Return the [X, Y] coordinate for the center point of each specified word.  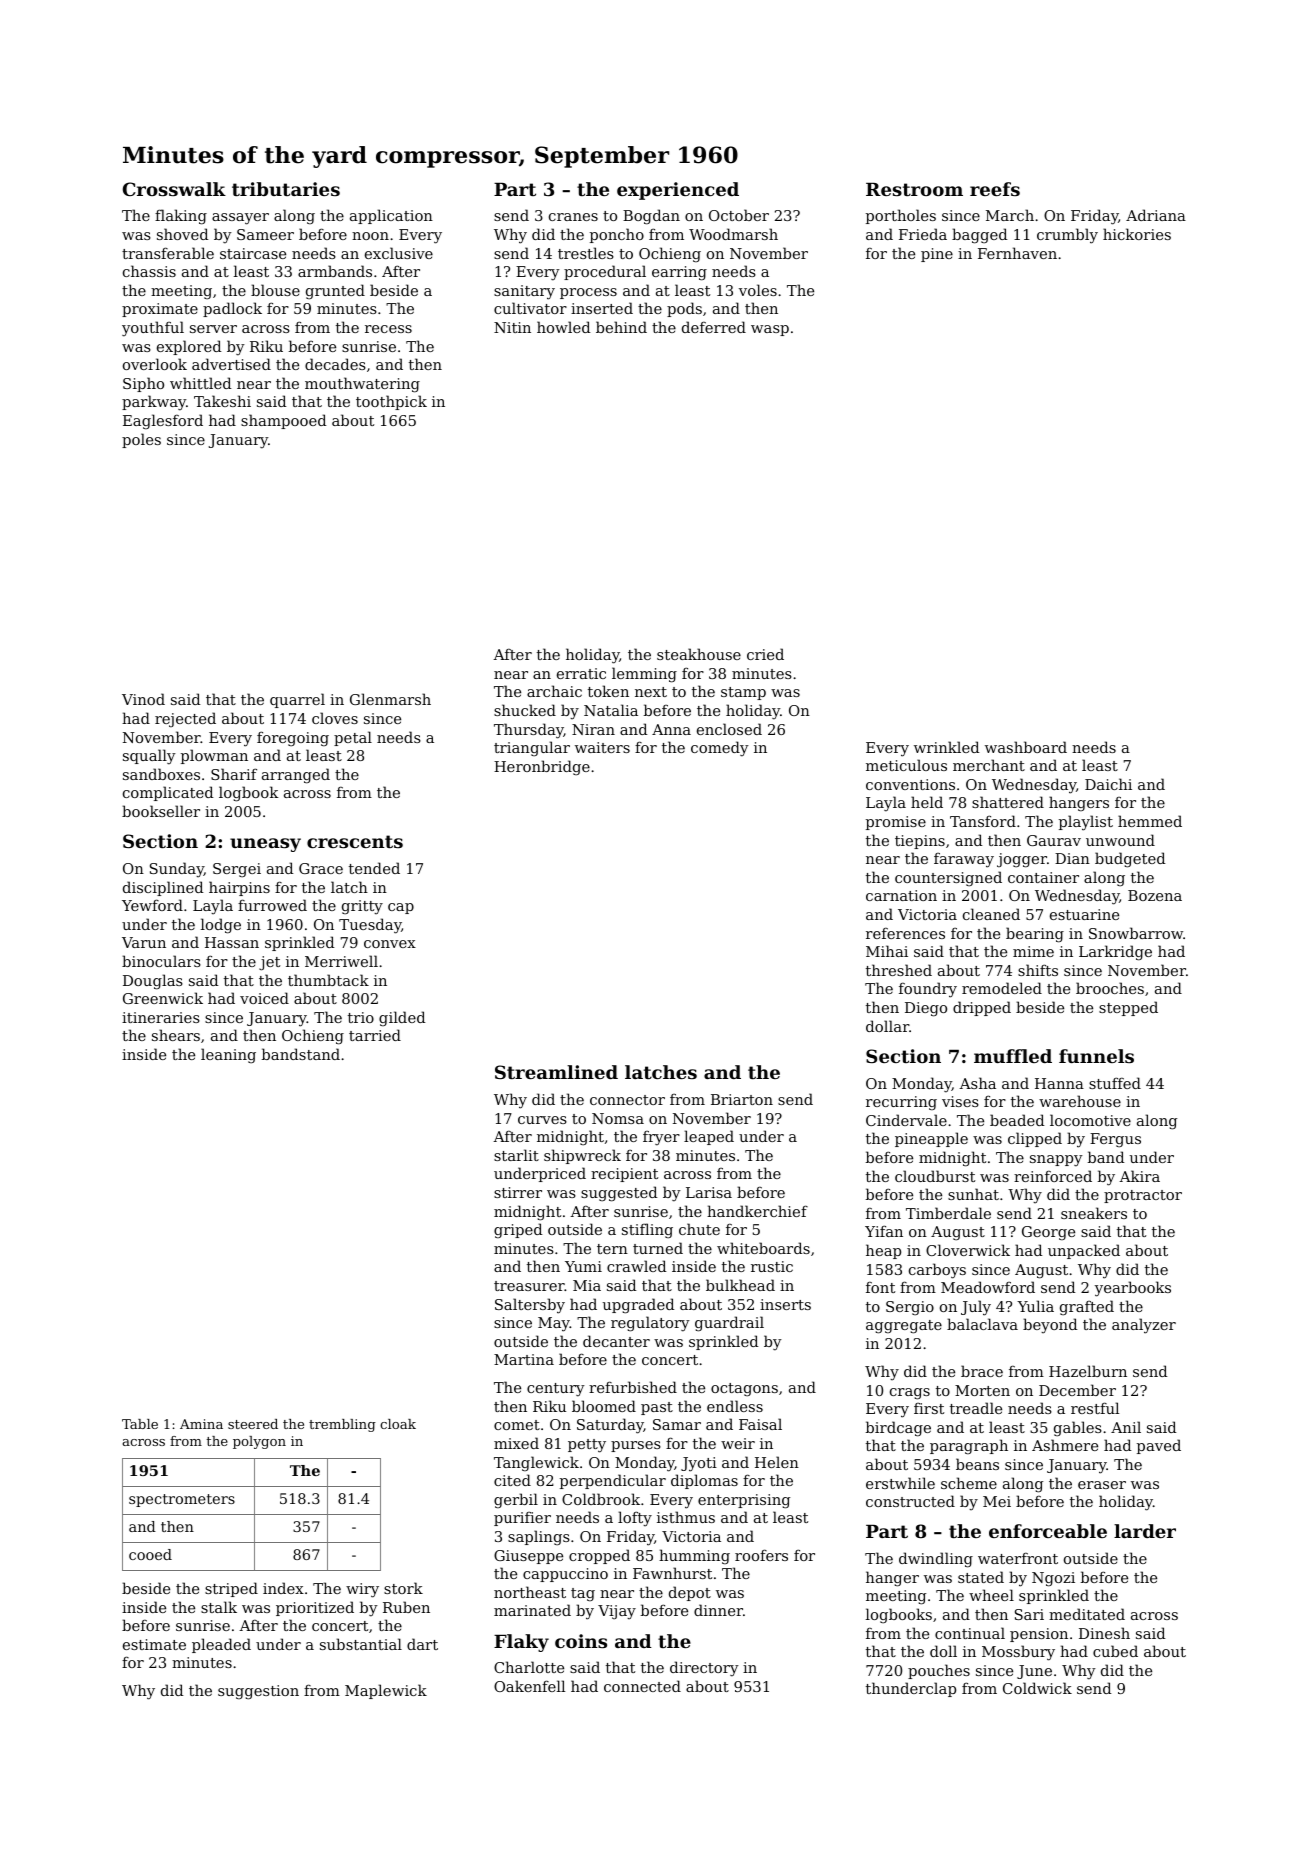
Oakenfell [529, 1686]
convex [390, 944]
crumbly [1067, 236]
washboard [1026, 747]
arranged [296, 776]
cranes [573, 217]
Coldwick [1037, 1688]
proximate [160, 310]
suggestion [258, 1692]
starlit [516, 1155]
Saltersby [530, 1306]
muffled [1013, 1056]
